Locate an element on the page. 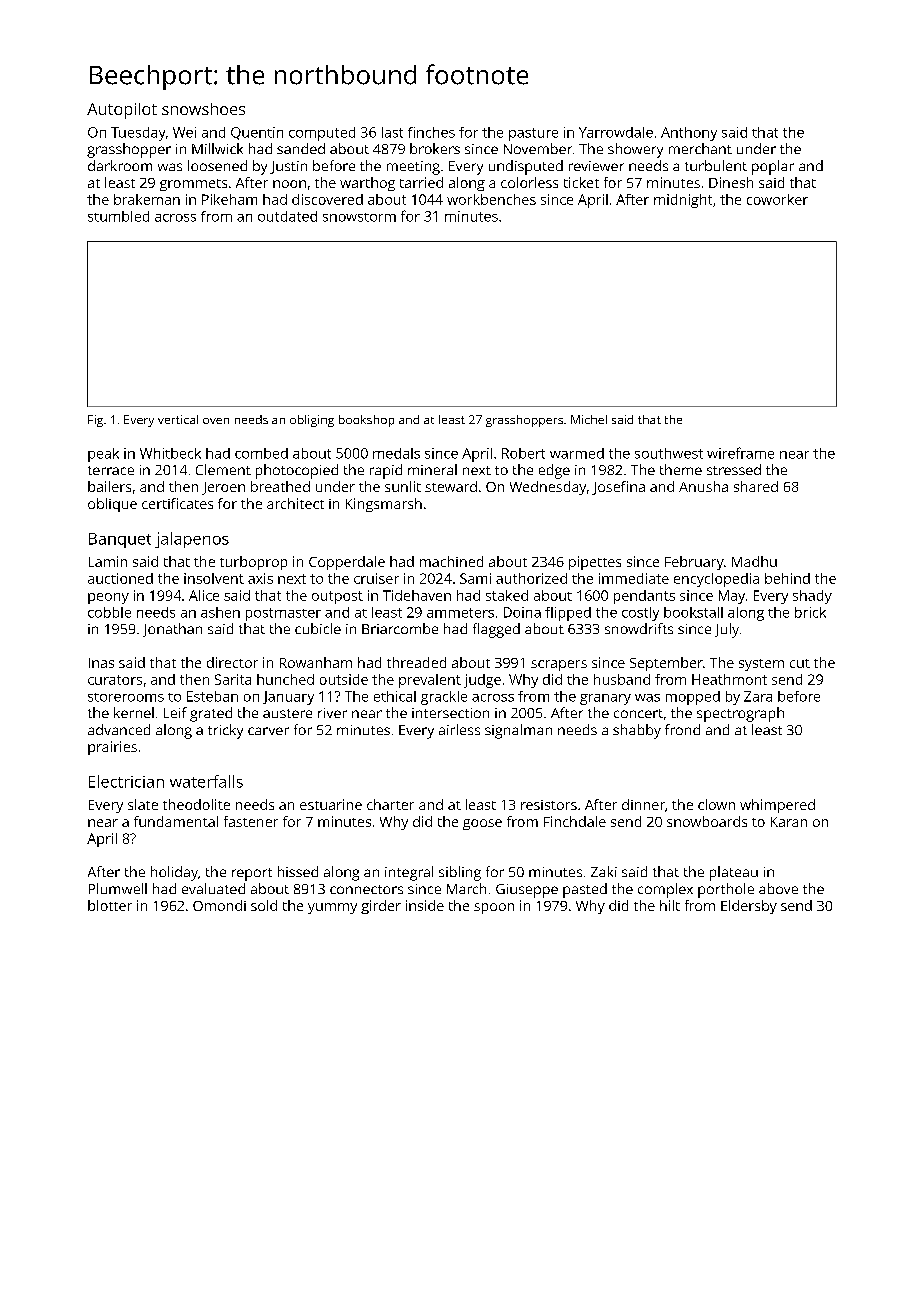  Wednesday is located at coordinates (548, 488).
